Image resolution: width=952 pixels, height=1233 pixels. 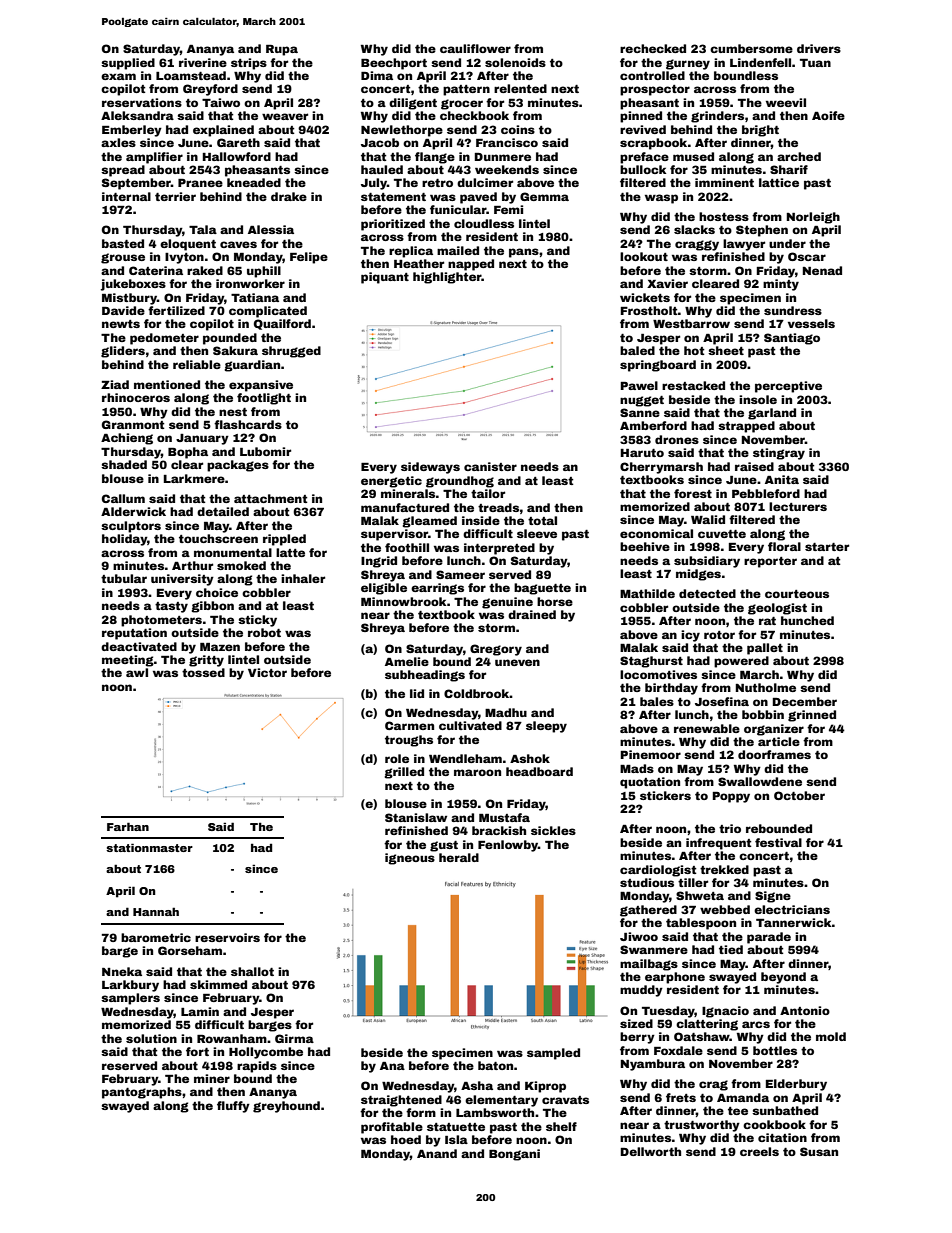 What do you see at coordinates (128, 64) in the screenshot?
I see `supplied` at bounding box center [128, 64].
